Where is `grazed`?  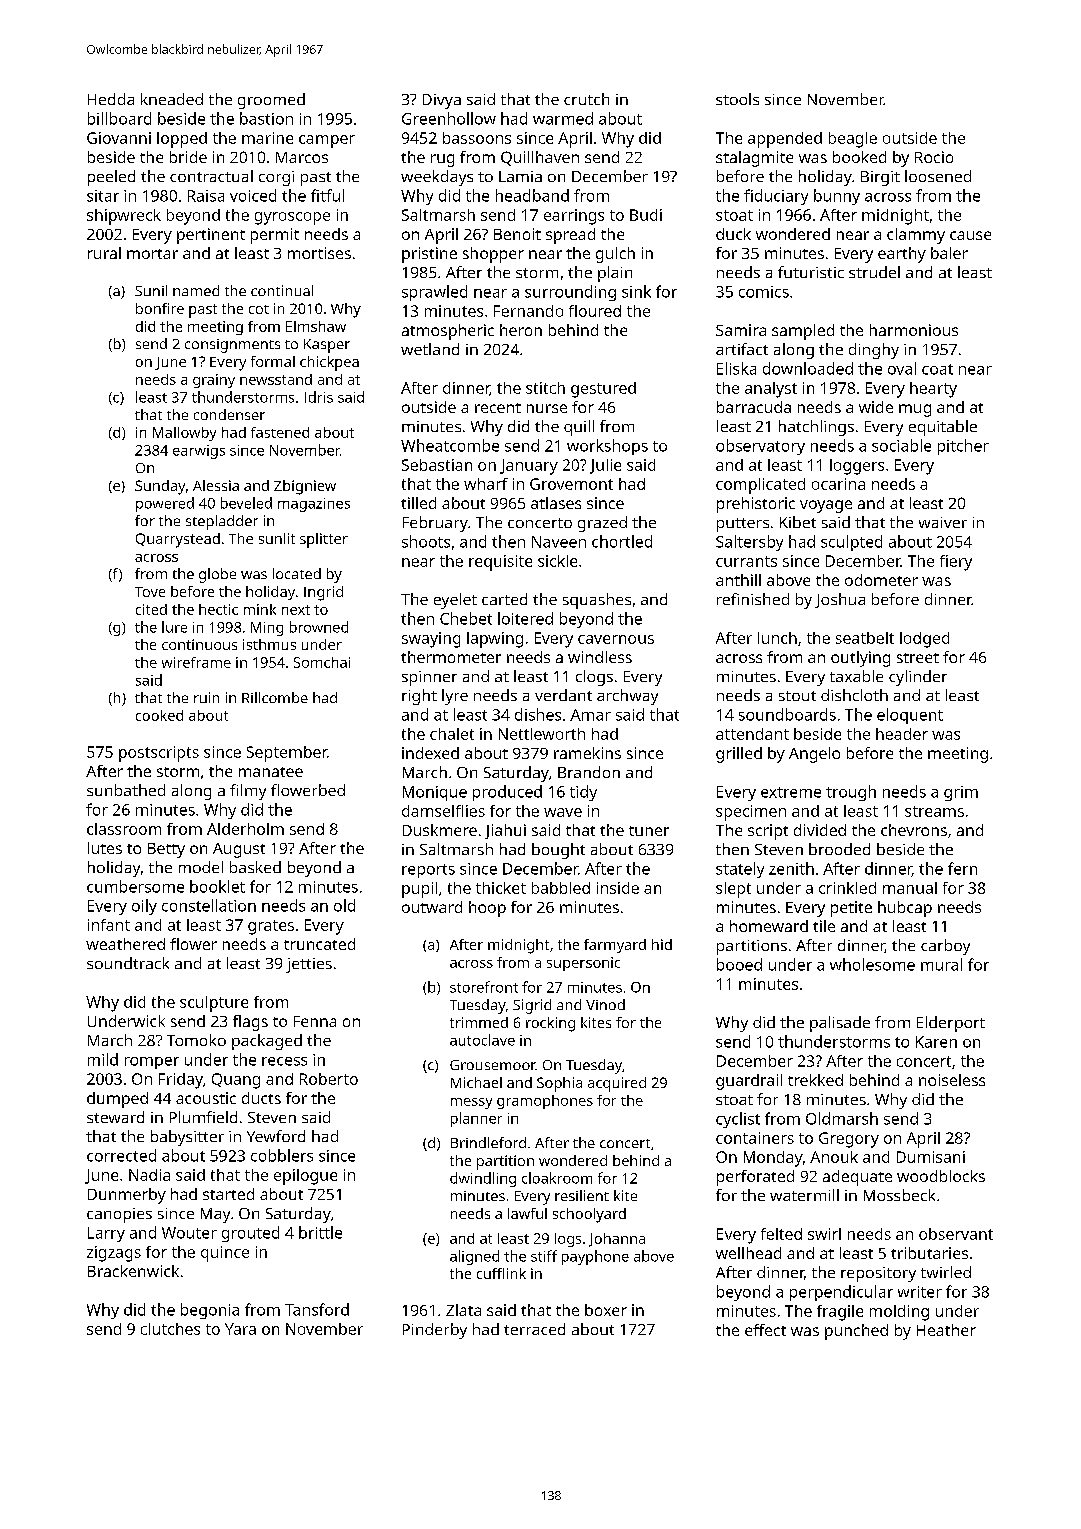 grazed is located at coordinates (602, 524).
